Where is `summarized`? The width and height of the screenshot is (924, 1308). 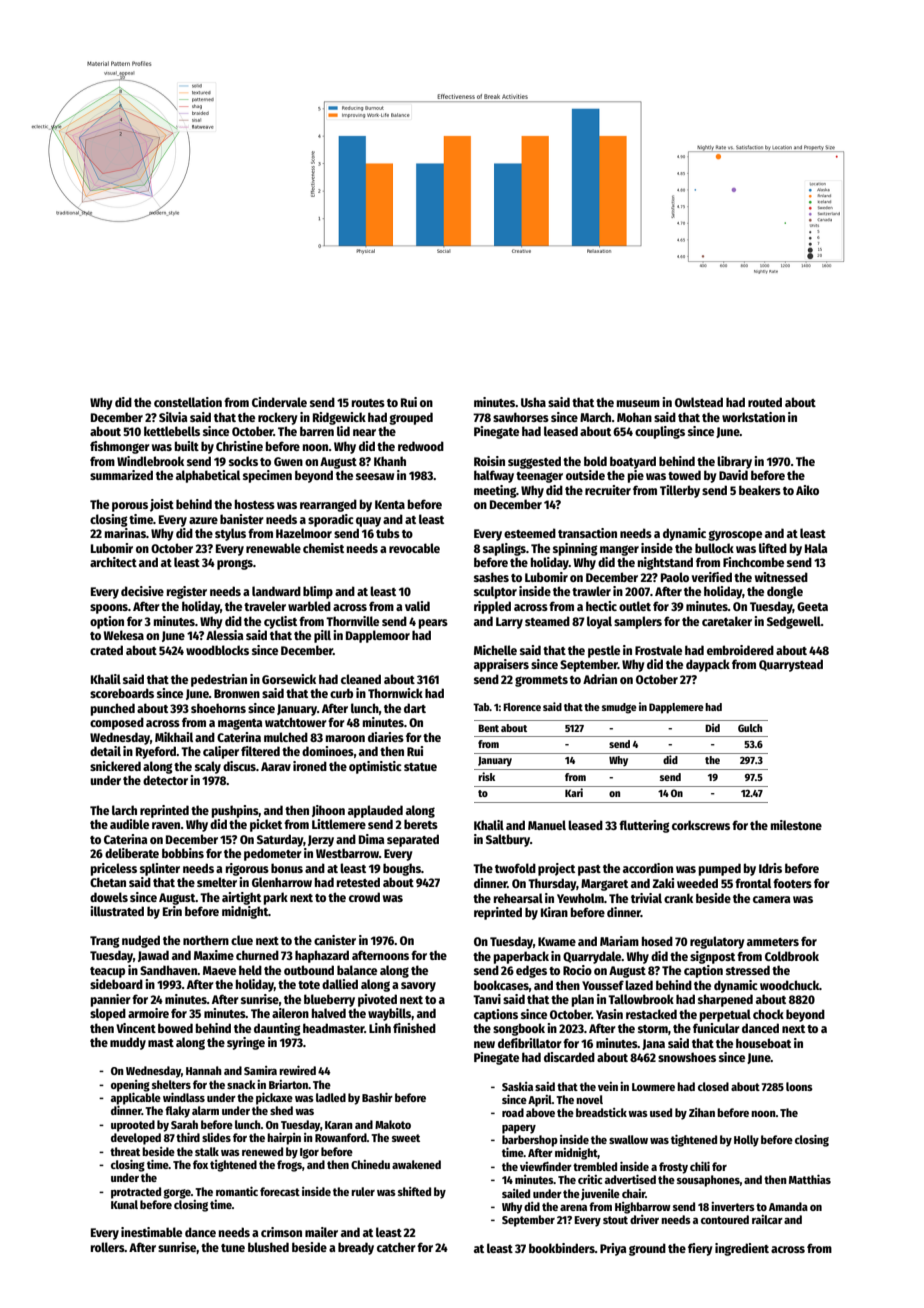
summarized is located at coordinates (121, 475).
